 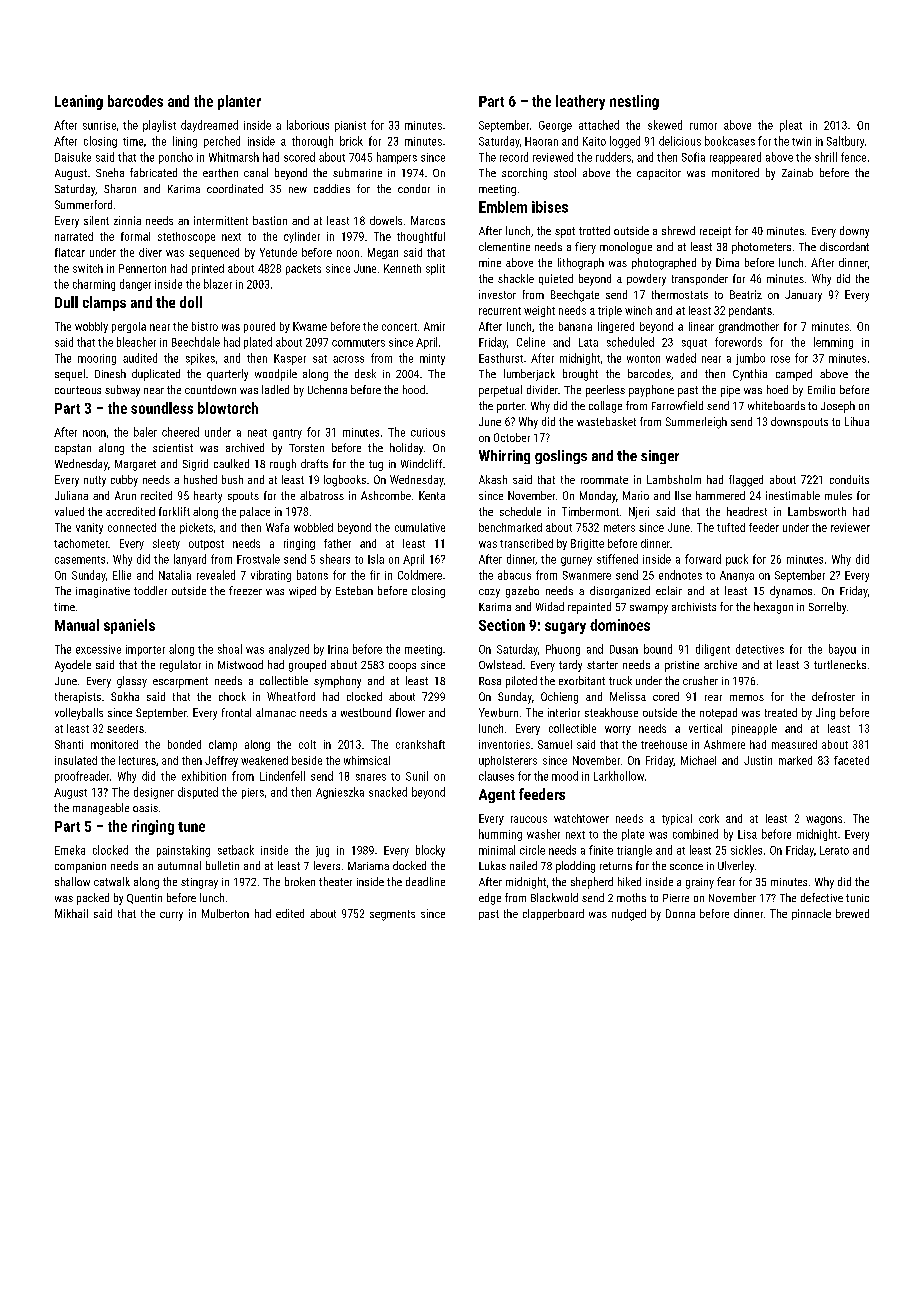 What do you see at coordinates (575, 326) in the screenshot?
I see `banana` at bounding box center [575, 326].
